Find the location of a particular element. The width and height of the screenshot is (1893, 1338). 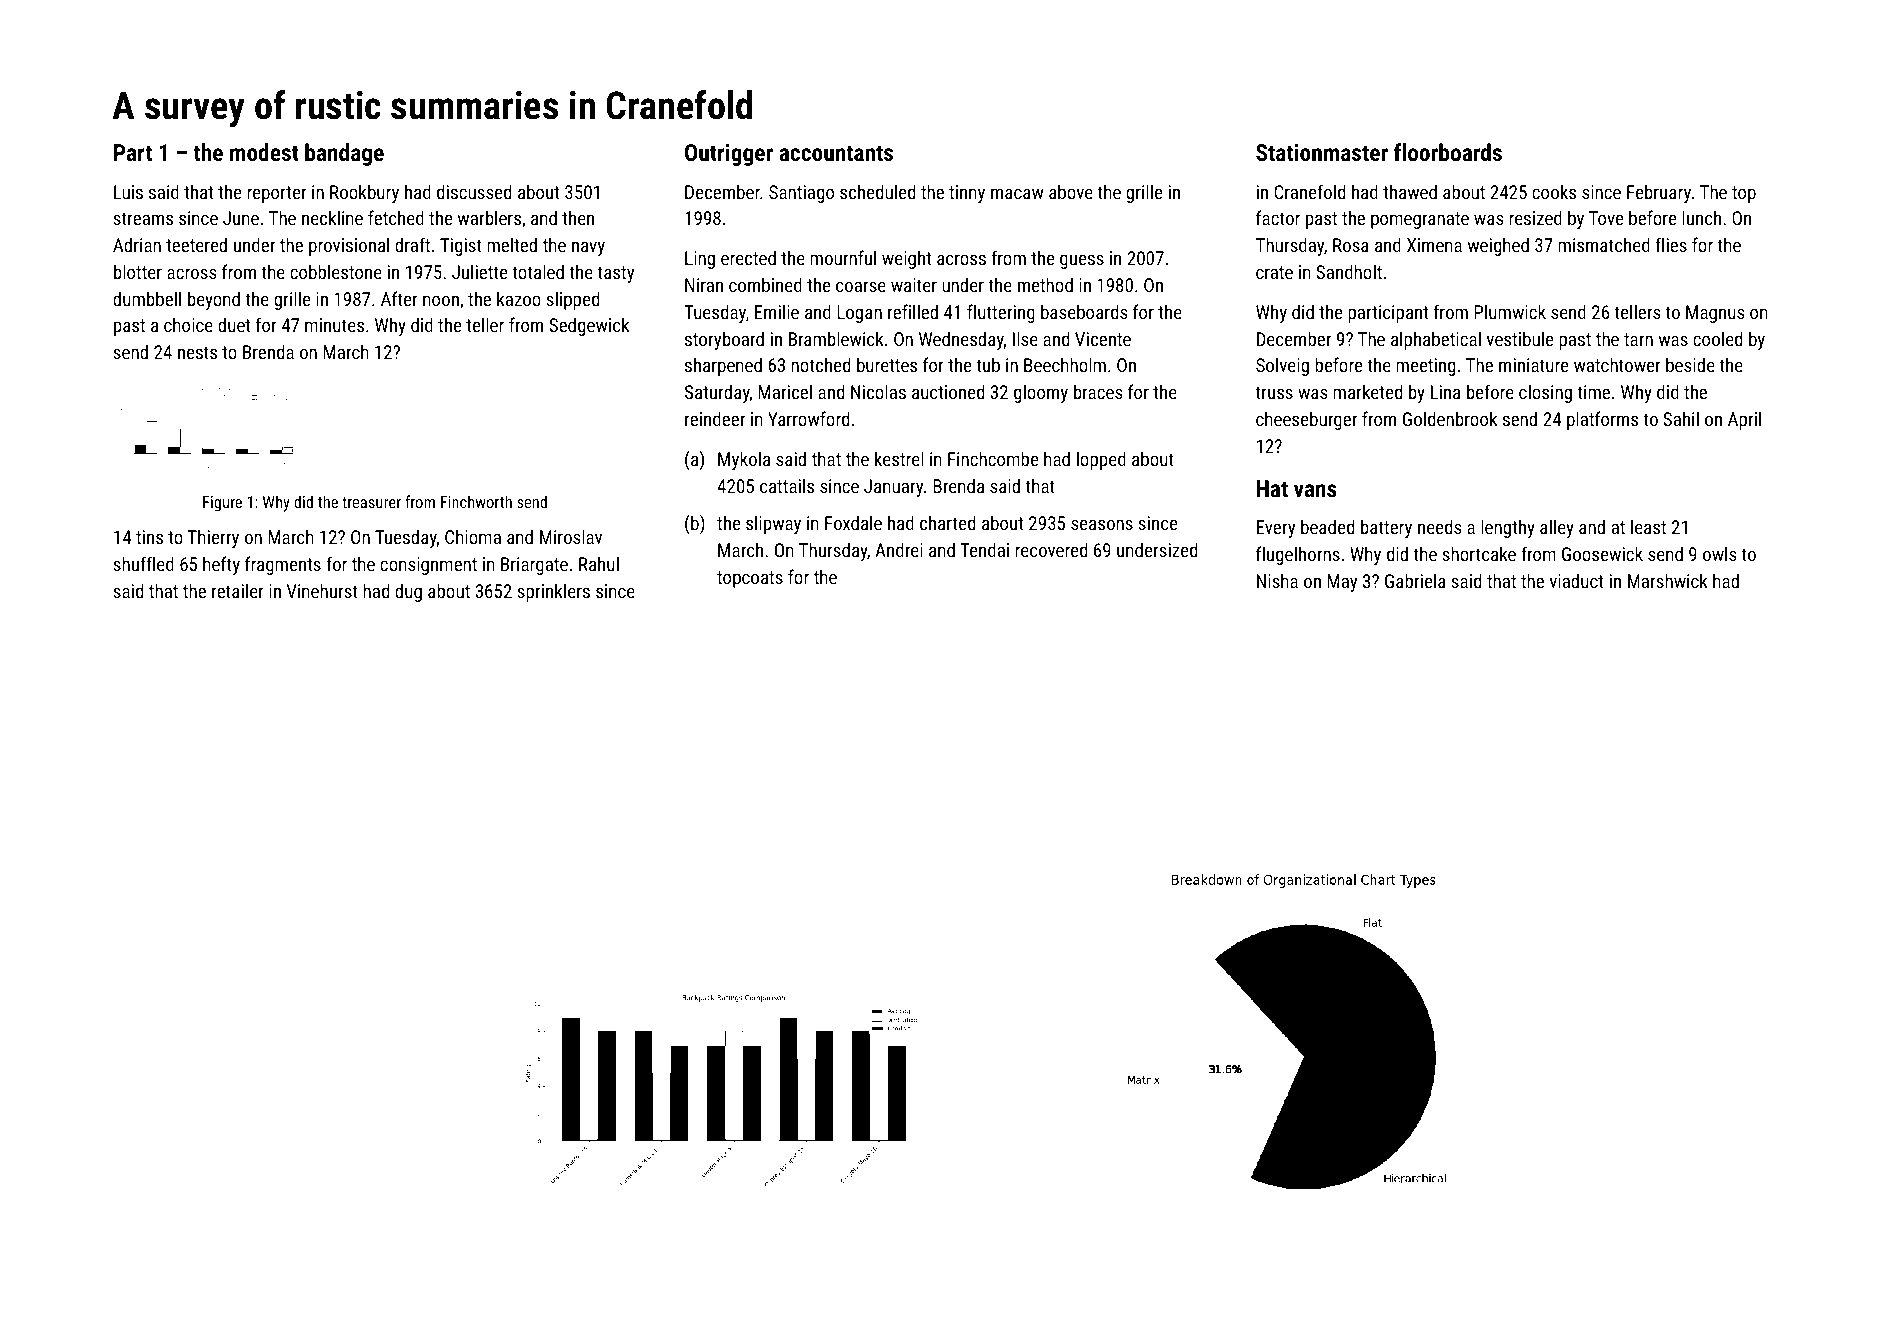

accountants is located at coordinates (836, 153).
